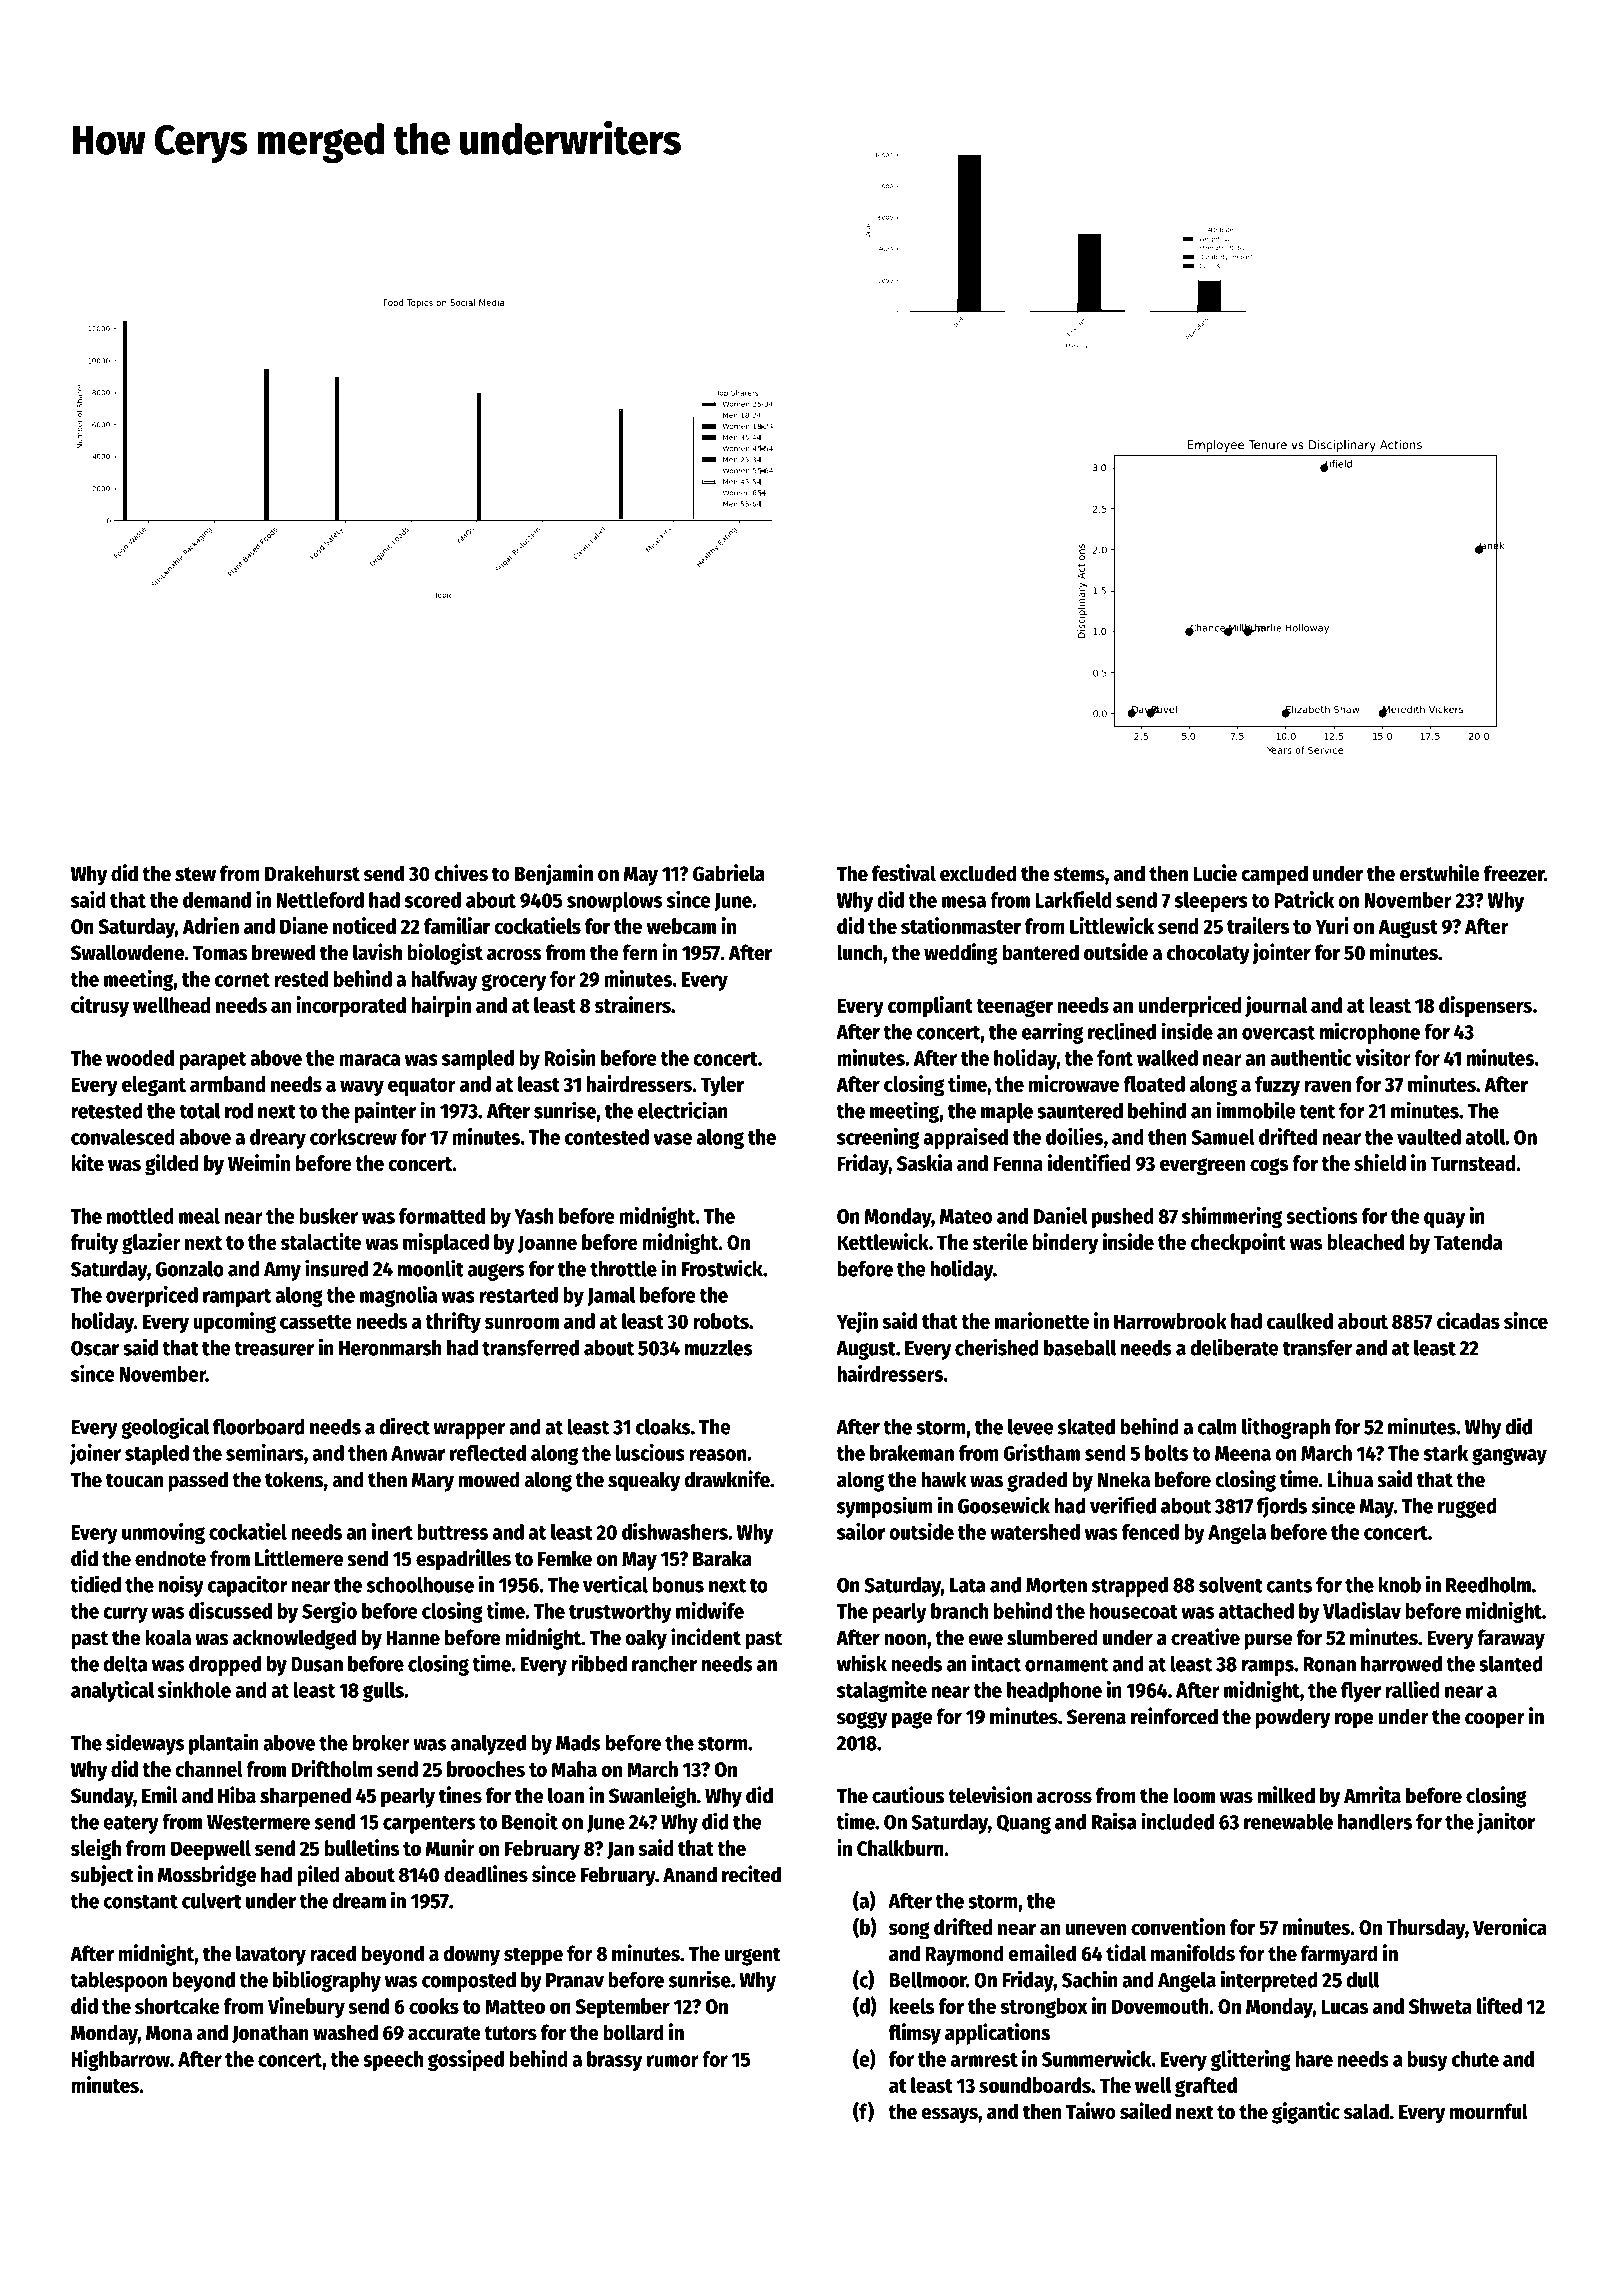 The image size is (1620, 2292). I want to click on Highbarrow, so click(120, 2060).
